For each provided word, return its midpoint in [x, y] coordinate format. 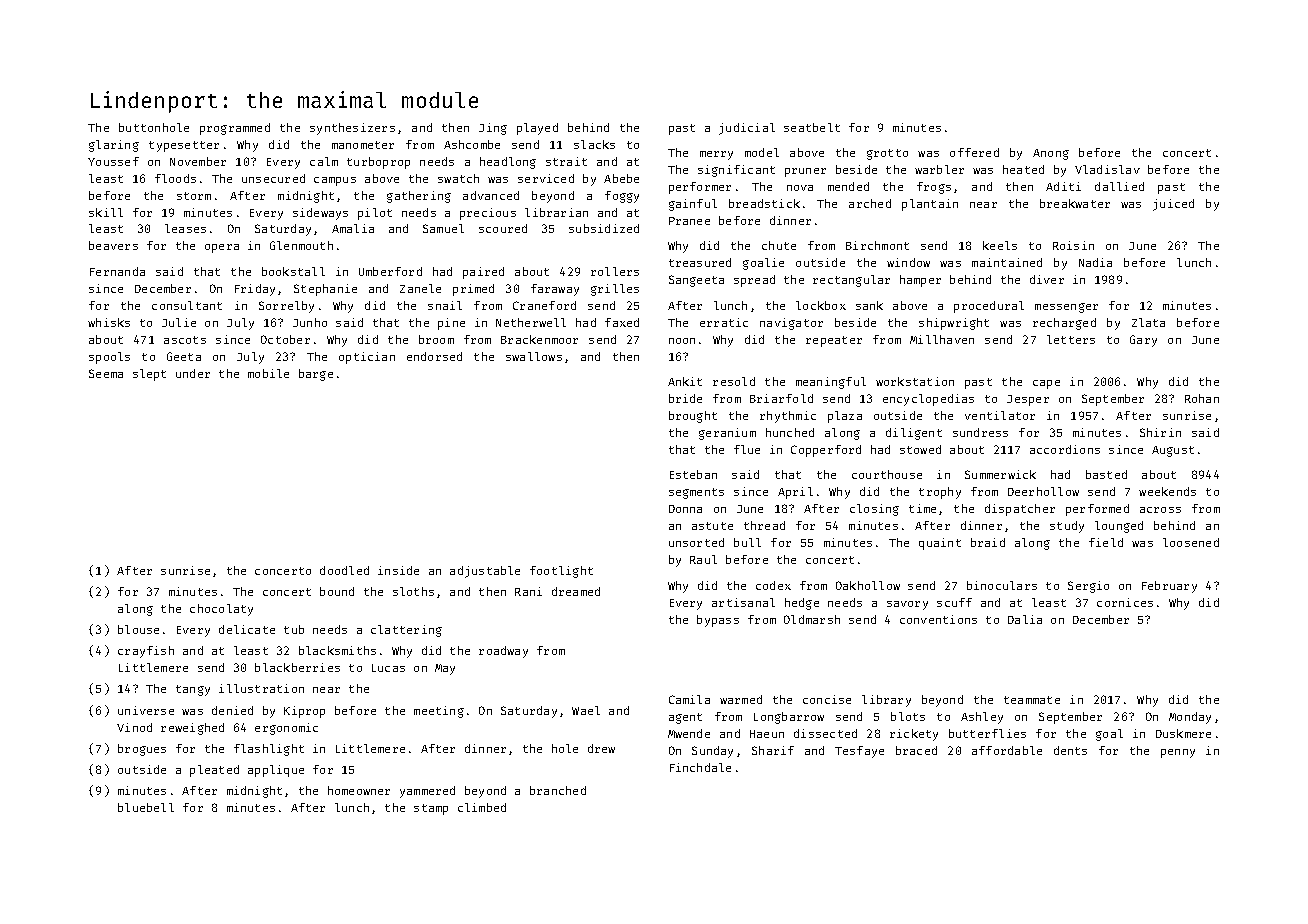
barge [316, 375]
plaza [845, 417]
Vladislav [1107, 169]
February [1169, 587]
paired [483, 273]
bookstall [293, 271]
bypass [718, 621]
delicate [247, 629]
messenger [1066, 308]
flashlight [269, 750]
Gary [1143, 341]
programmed [235, 129]
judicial [747, 129]
